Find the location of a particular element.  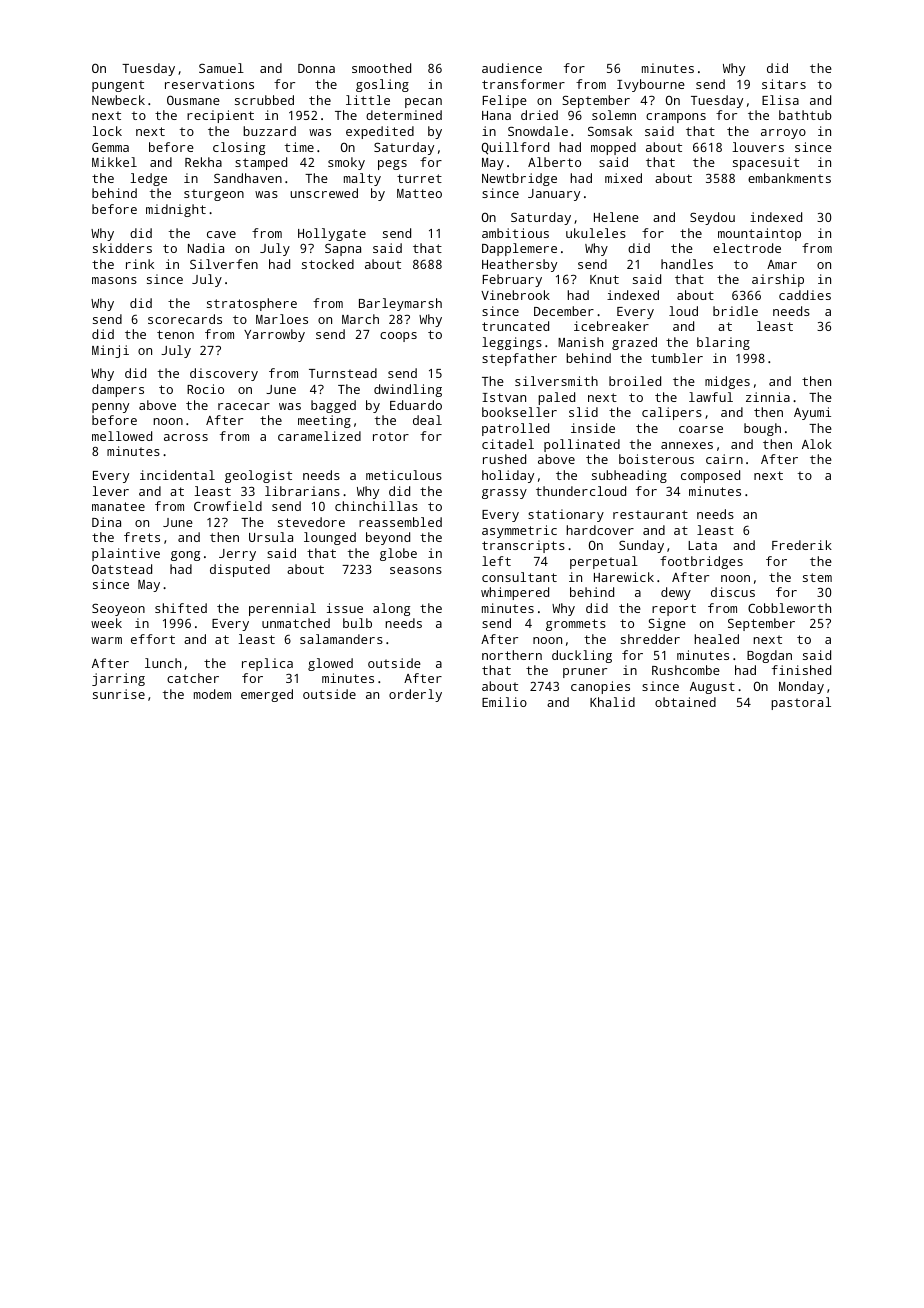

whimpered is located at coordinates (515, 593).
